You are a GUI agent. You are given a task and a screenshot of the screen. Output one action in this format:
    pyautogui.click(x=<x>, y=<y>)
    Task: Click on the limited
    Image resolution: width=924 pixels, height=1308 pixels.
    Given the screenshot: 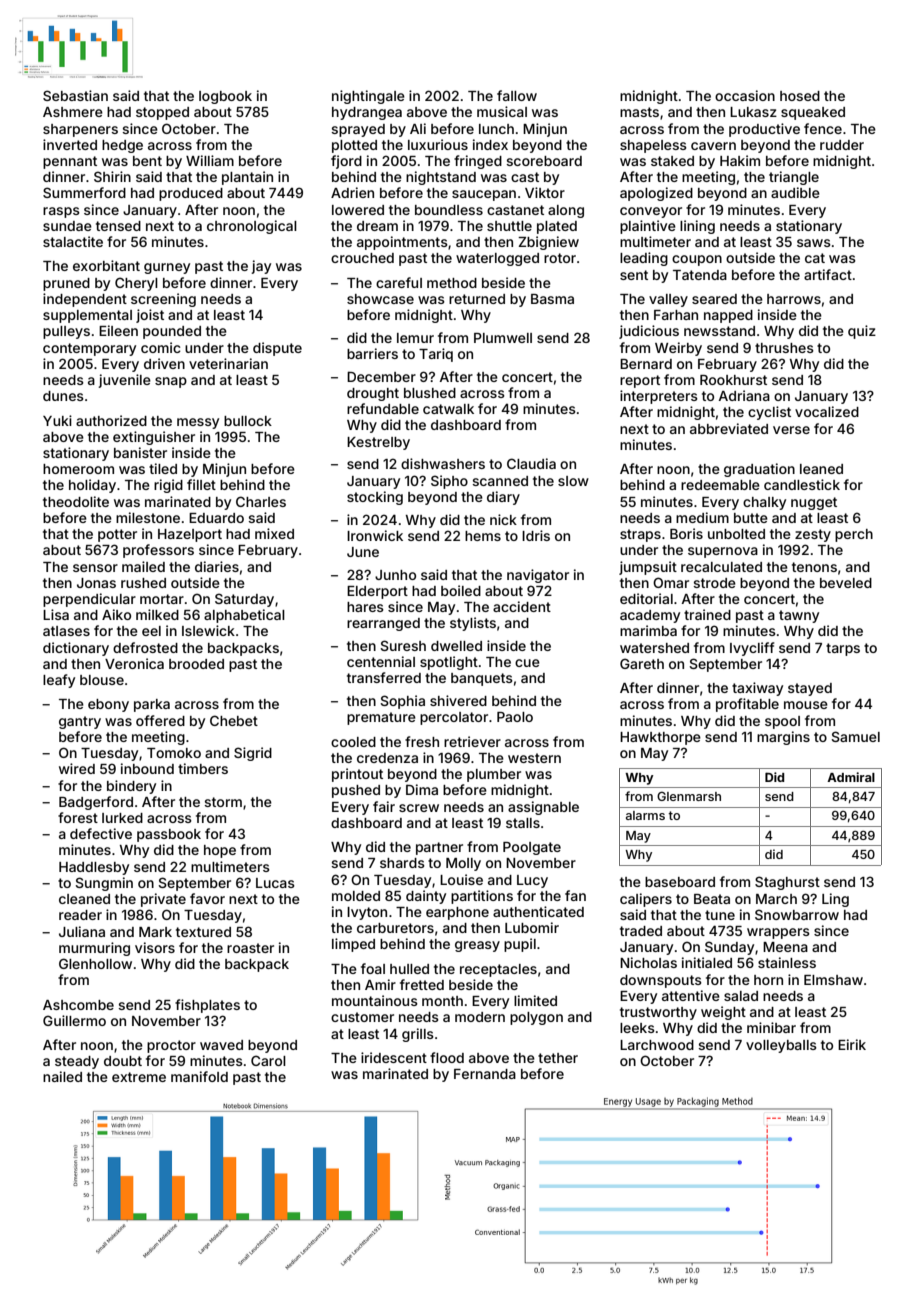 What is the action you would take?
    pyautogui.click(x=535, y=1000)
